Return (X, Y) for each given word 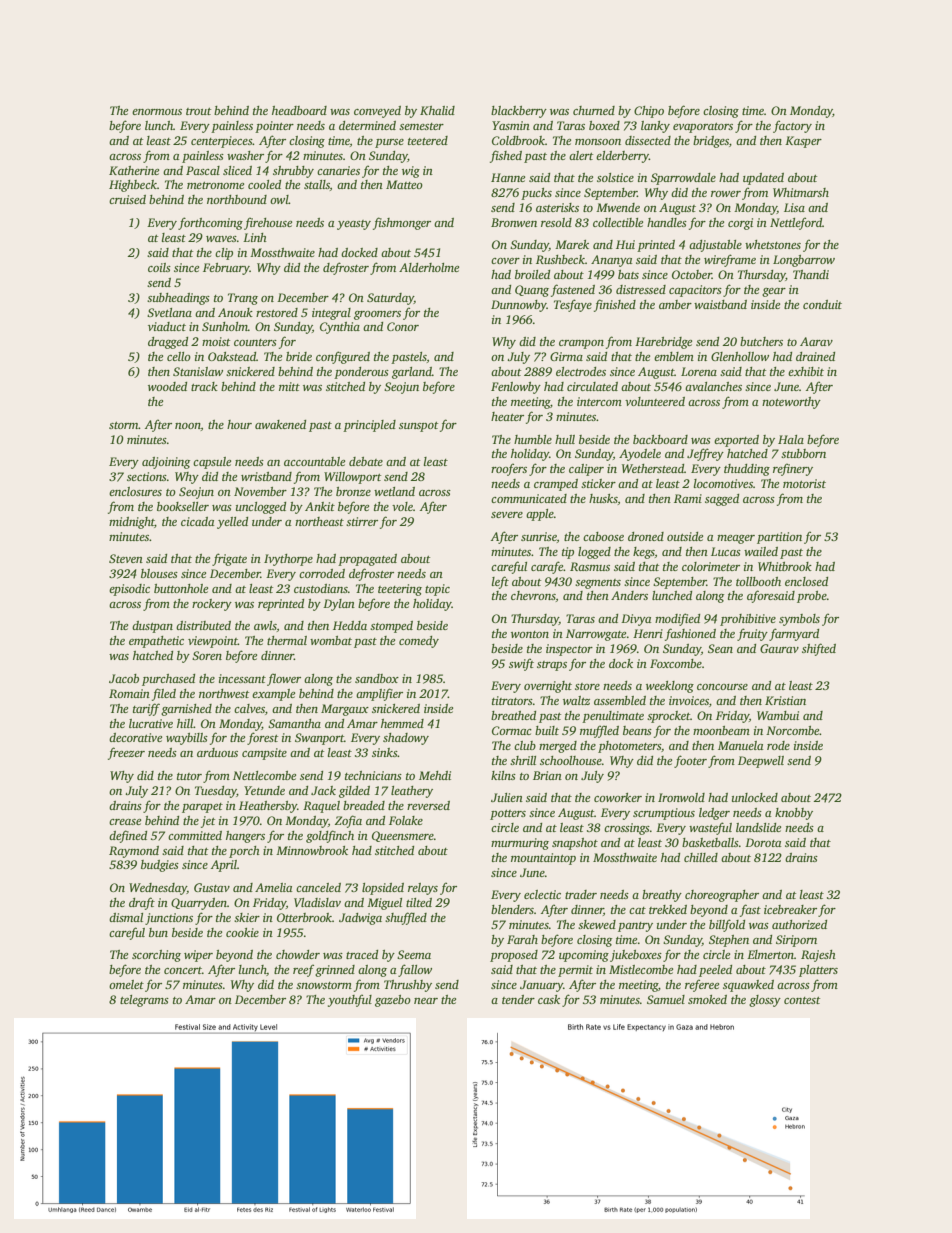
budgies (160, 866)
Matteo (404, 184)
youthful (350, 1000)
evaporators (703, 128)
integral (331, 314)
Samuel (666, 999)
